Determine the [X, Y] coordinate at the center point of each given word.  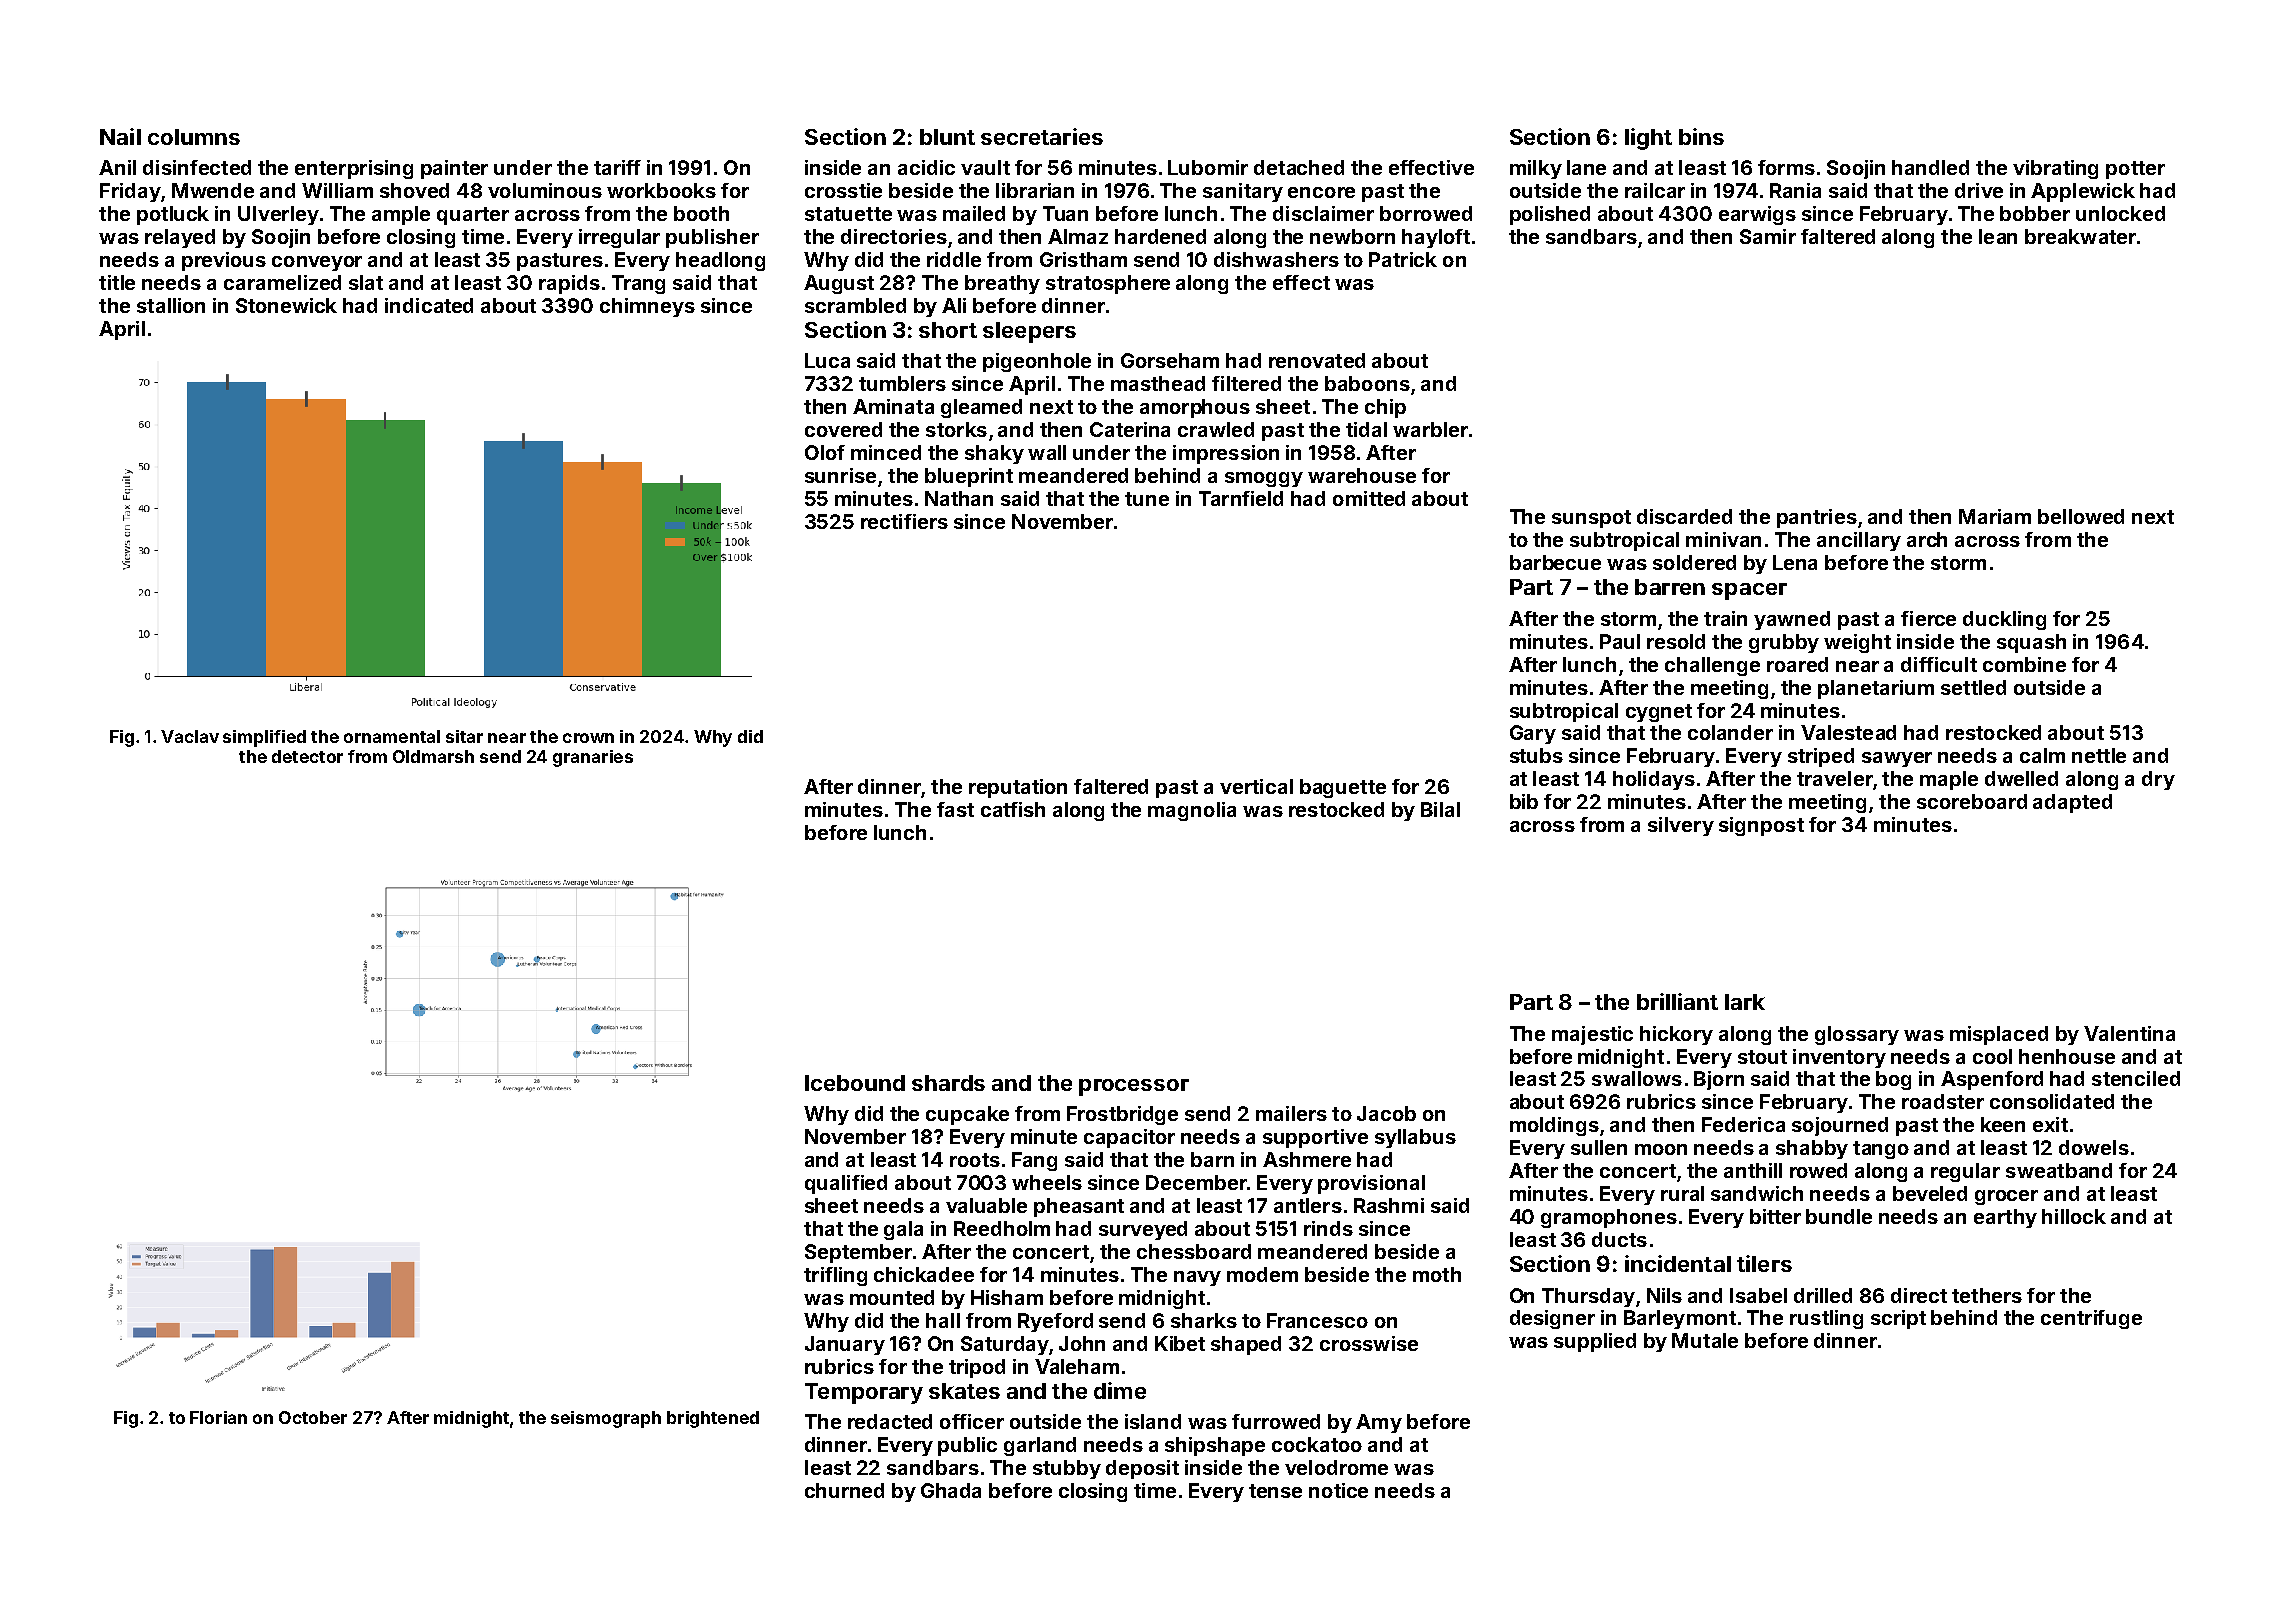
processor [1134, 1087]
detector [307, 756]
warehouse [1362, 475]
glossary [1857, 1035]
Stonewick [286, 305]
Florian [218, 1417]
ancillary [1859, 541]
